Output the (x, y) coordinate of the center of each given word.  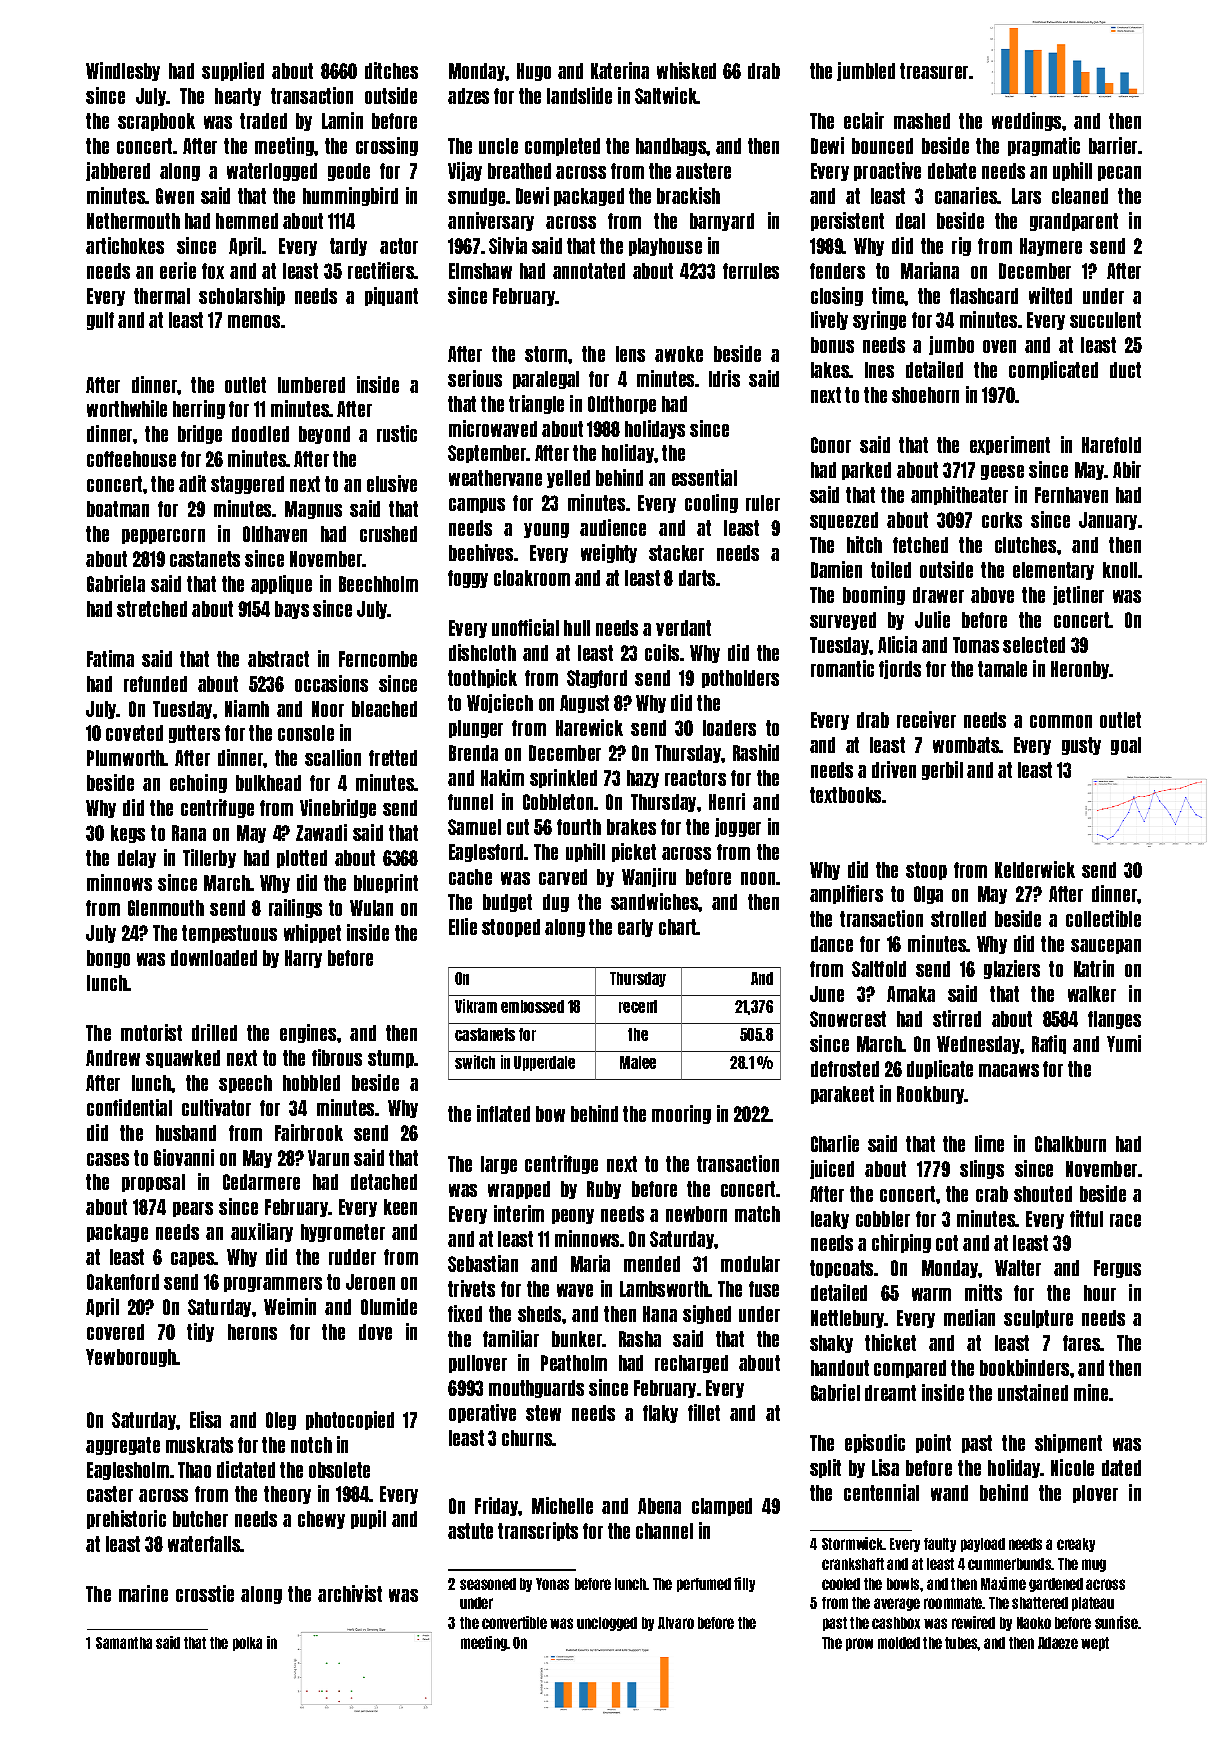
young (546, 530)
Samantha (124, 1643)
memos (254, 321)
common (1061, 721)
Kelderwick (1035, 869)
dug (556, 903)
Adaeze (1058, 1643)
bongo (108, 959)
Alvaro (676, 1623)
